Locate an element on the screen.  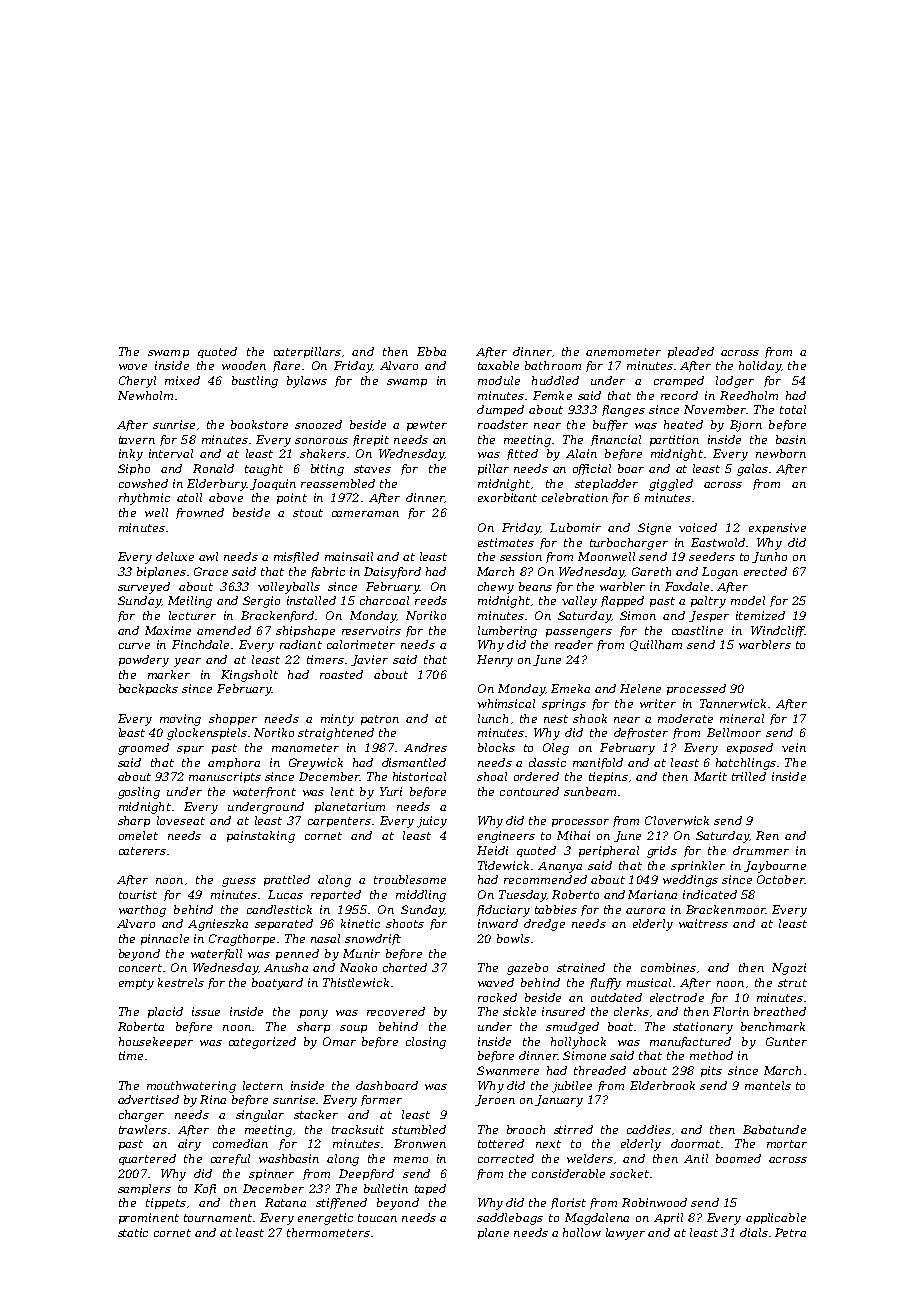
shoots is located at coordinates (405, 923).
